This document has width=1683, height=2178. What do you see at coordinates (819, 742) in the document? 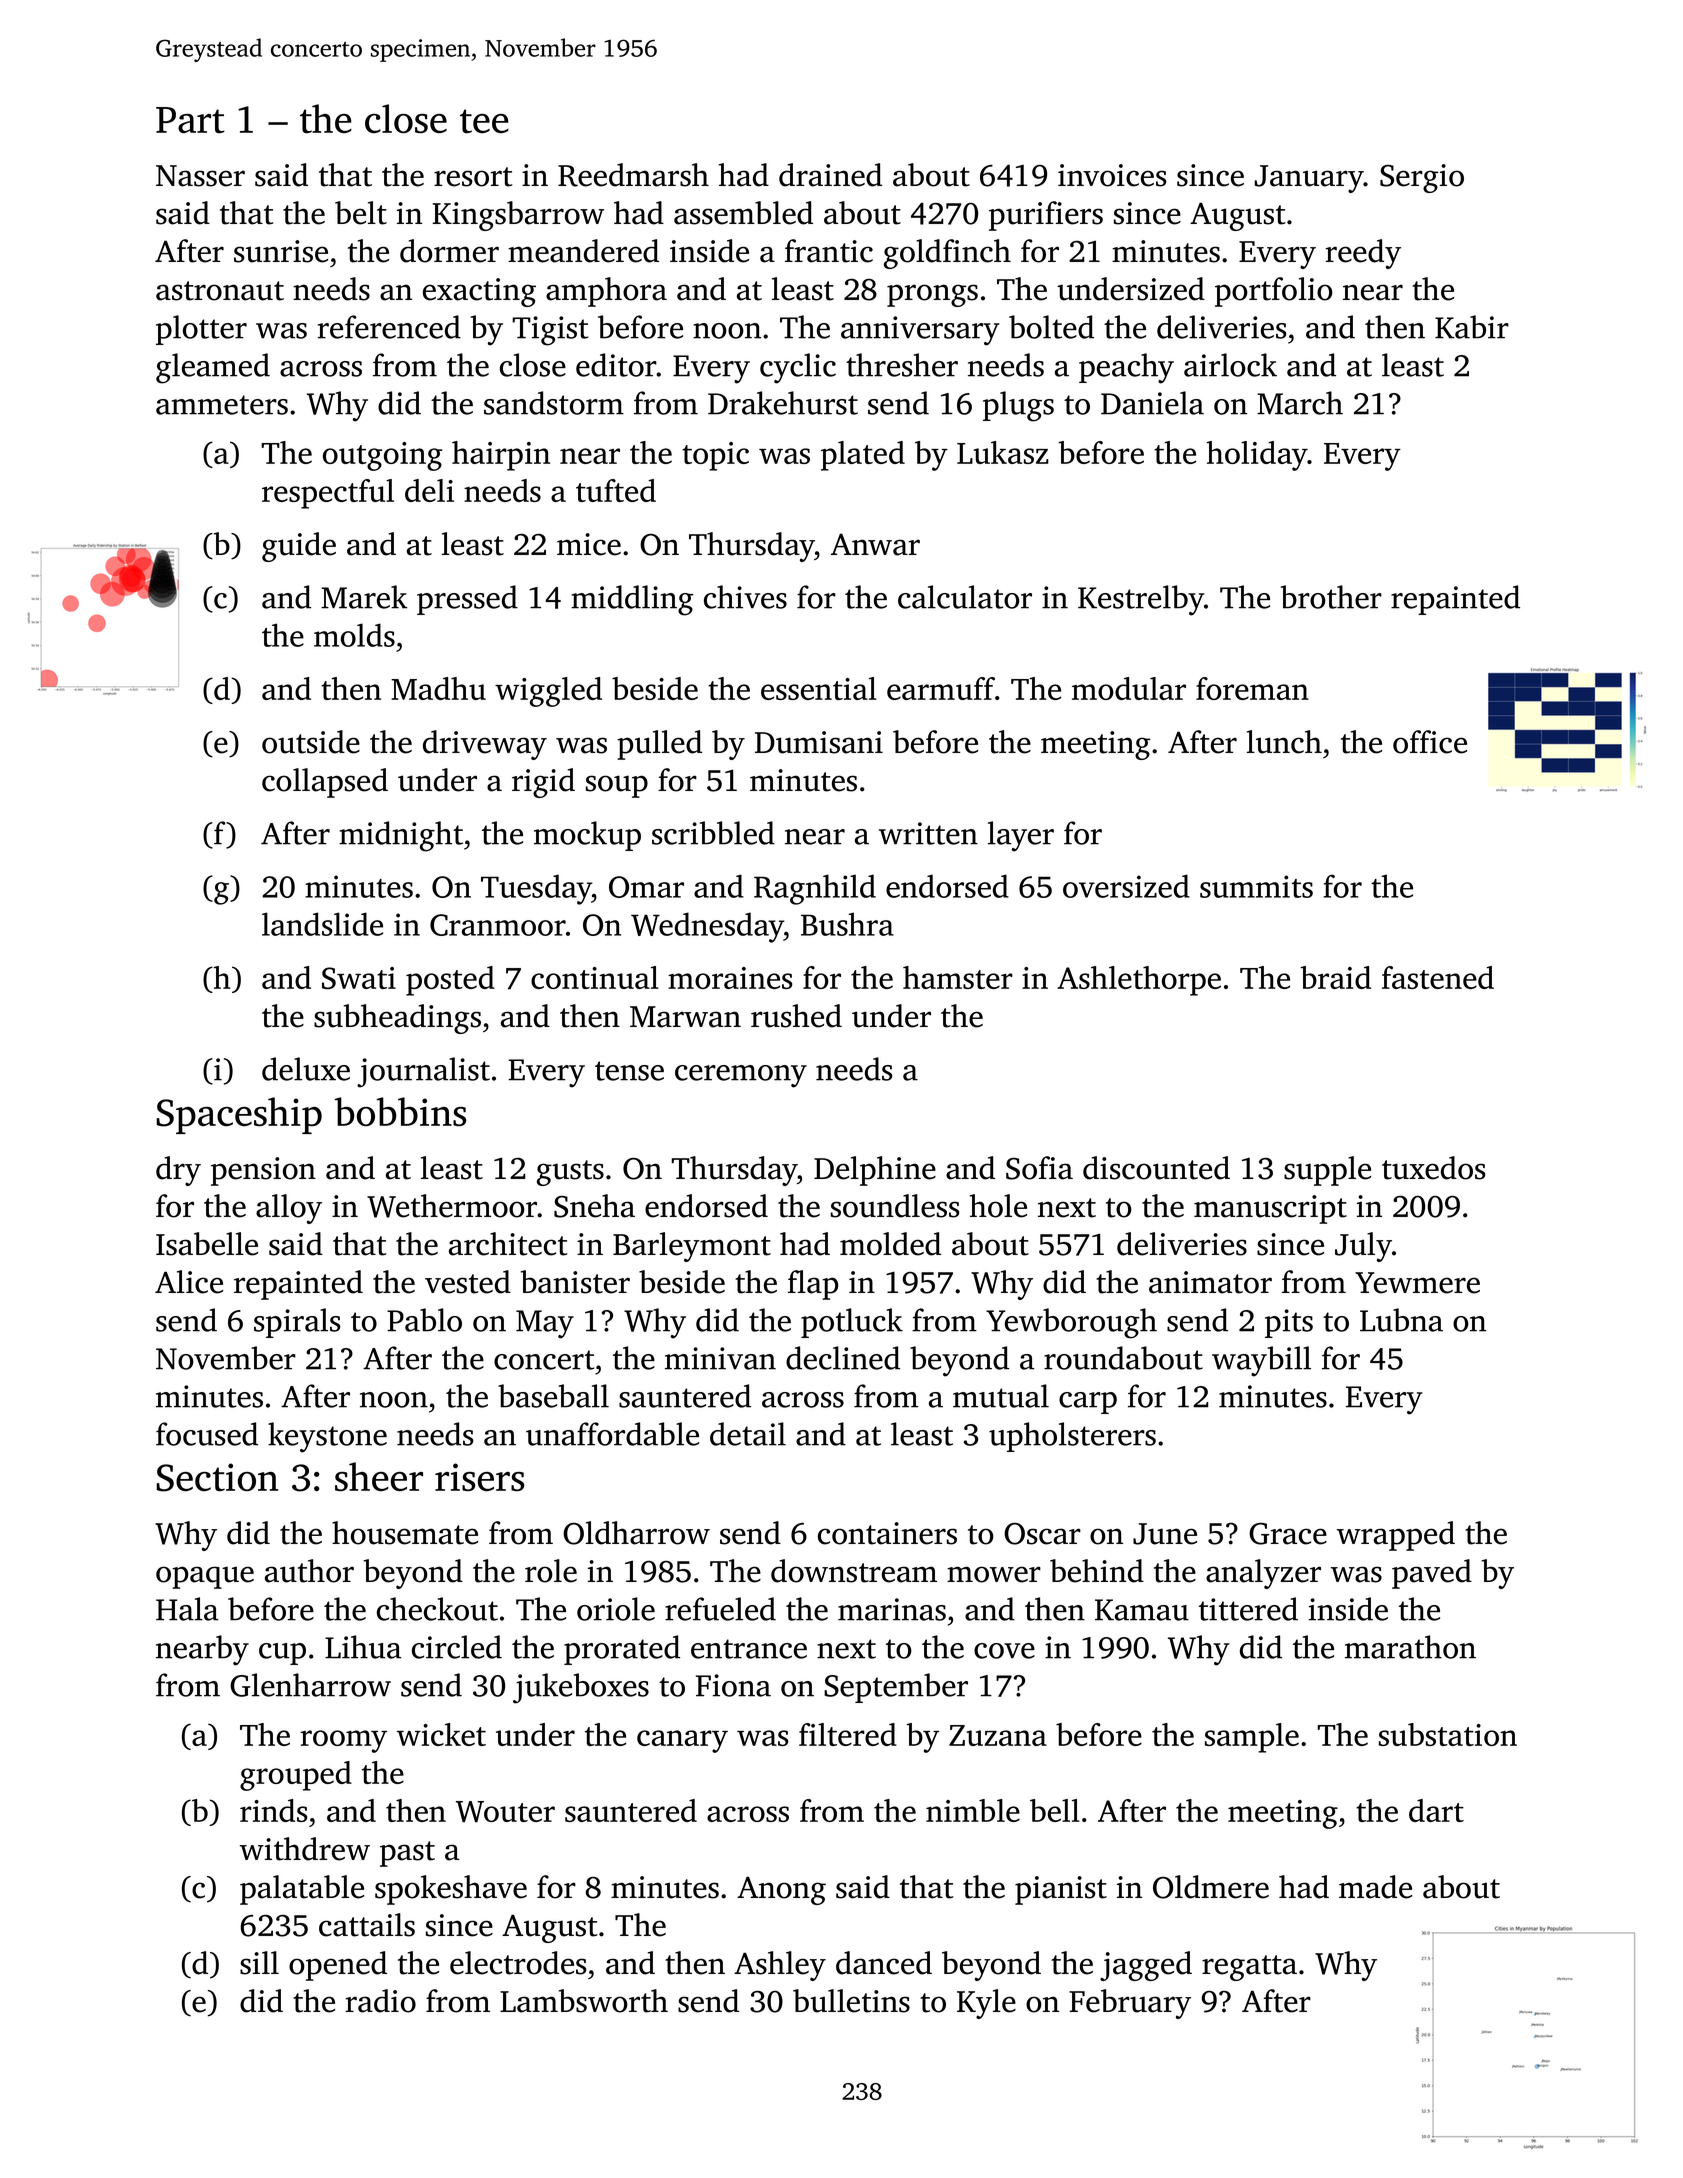
I see `Dumisani` at bounding box center [819, 742].
